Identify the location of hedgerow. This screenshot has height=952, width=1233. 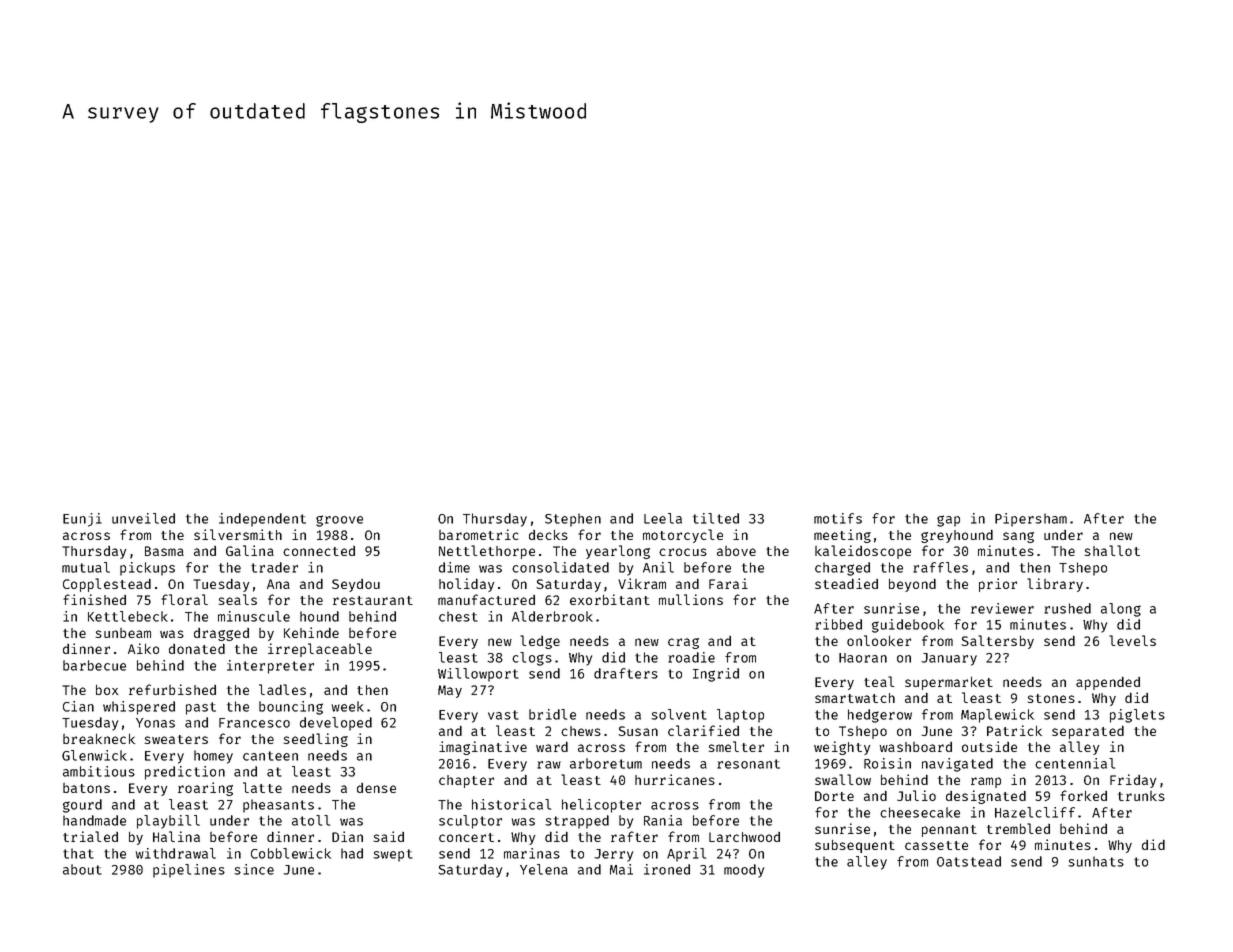
(880, 716).
